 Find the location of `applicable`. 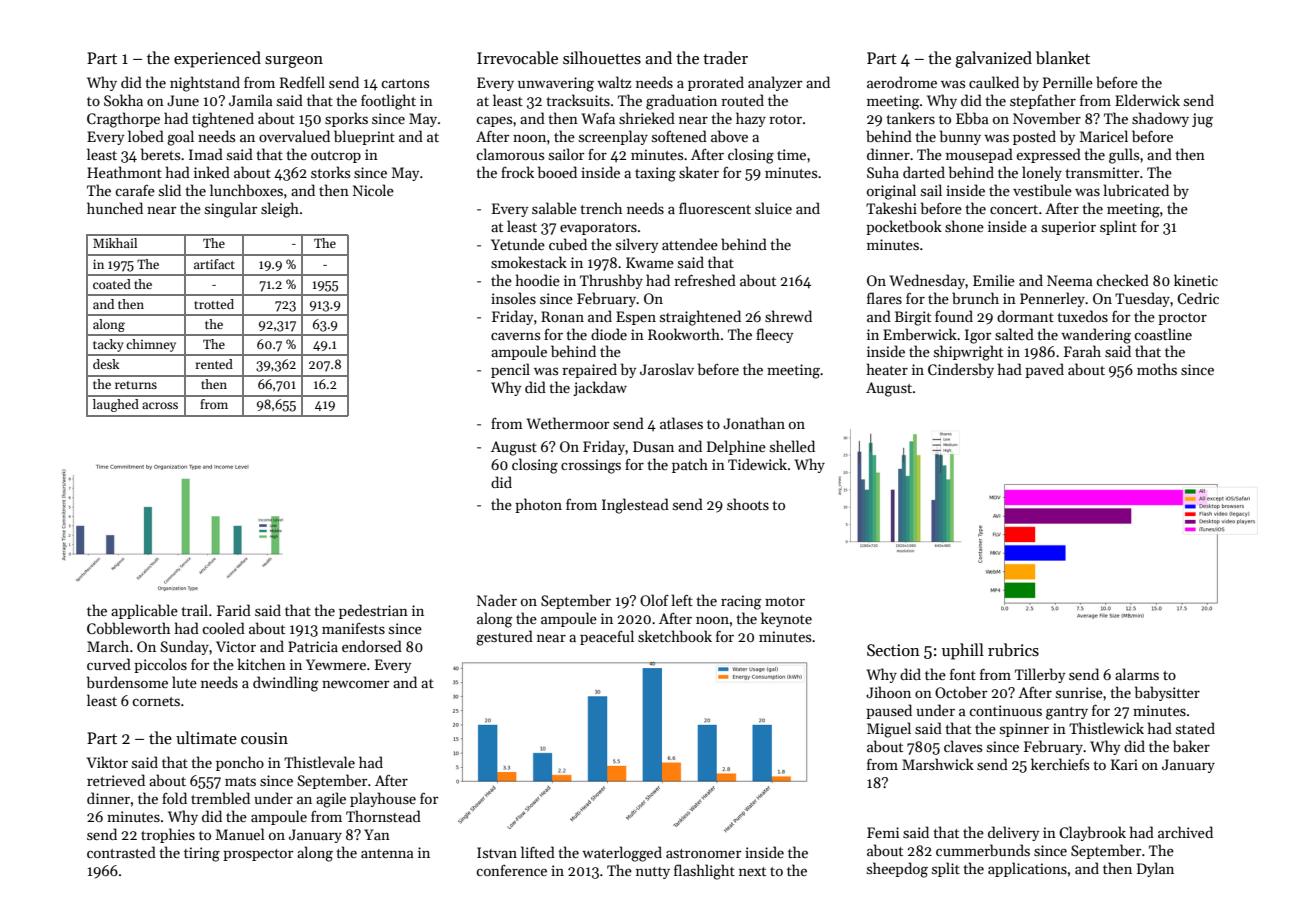

applicable is located at coordinates (144, 611).
